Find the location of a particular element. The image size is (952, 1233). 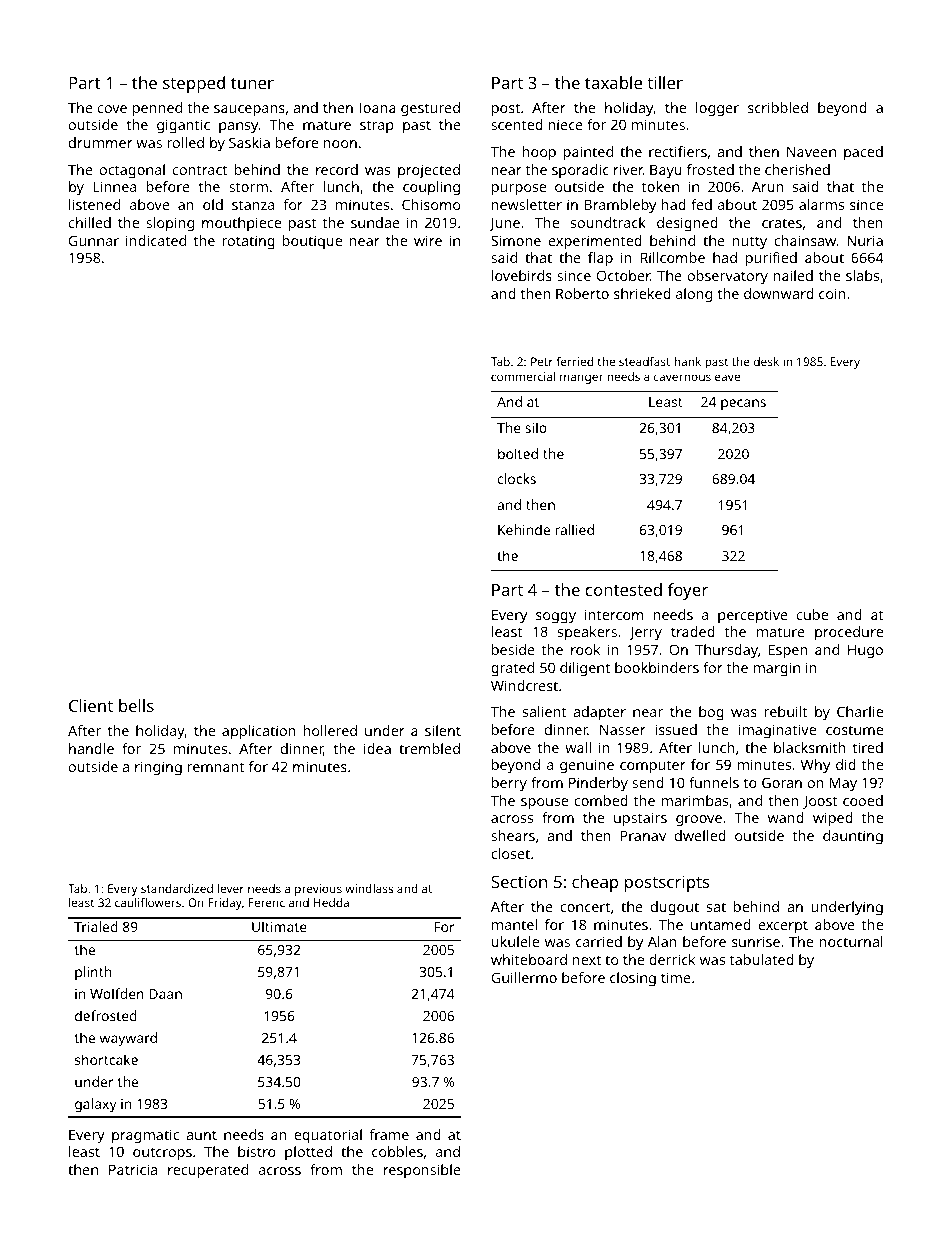

ukulele is located at coordinates (515, 941).
